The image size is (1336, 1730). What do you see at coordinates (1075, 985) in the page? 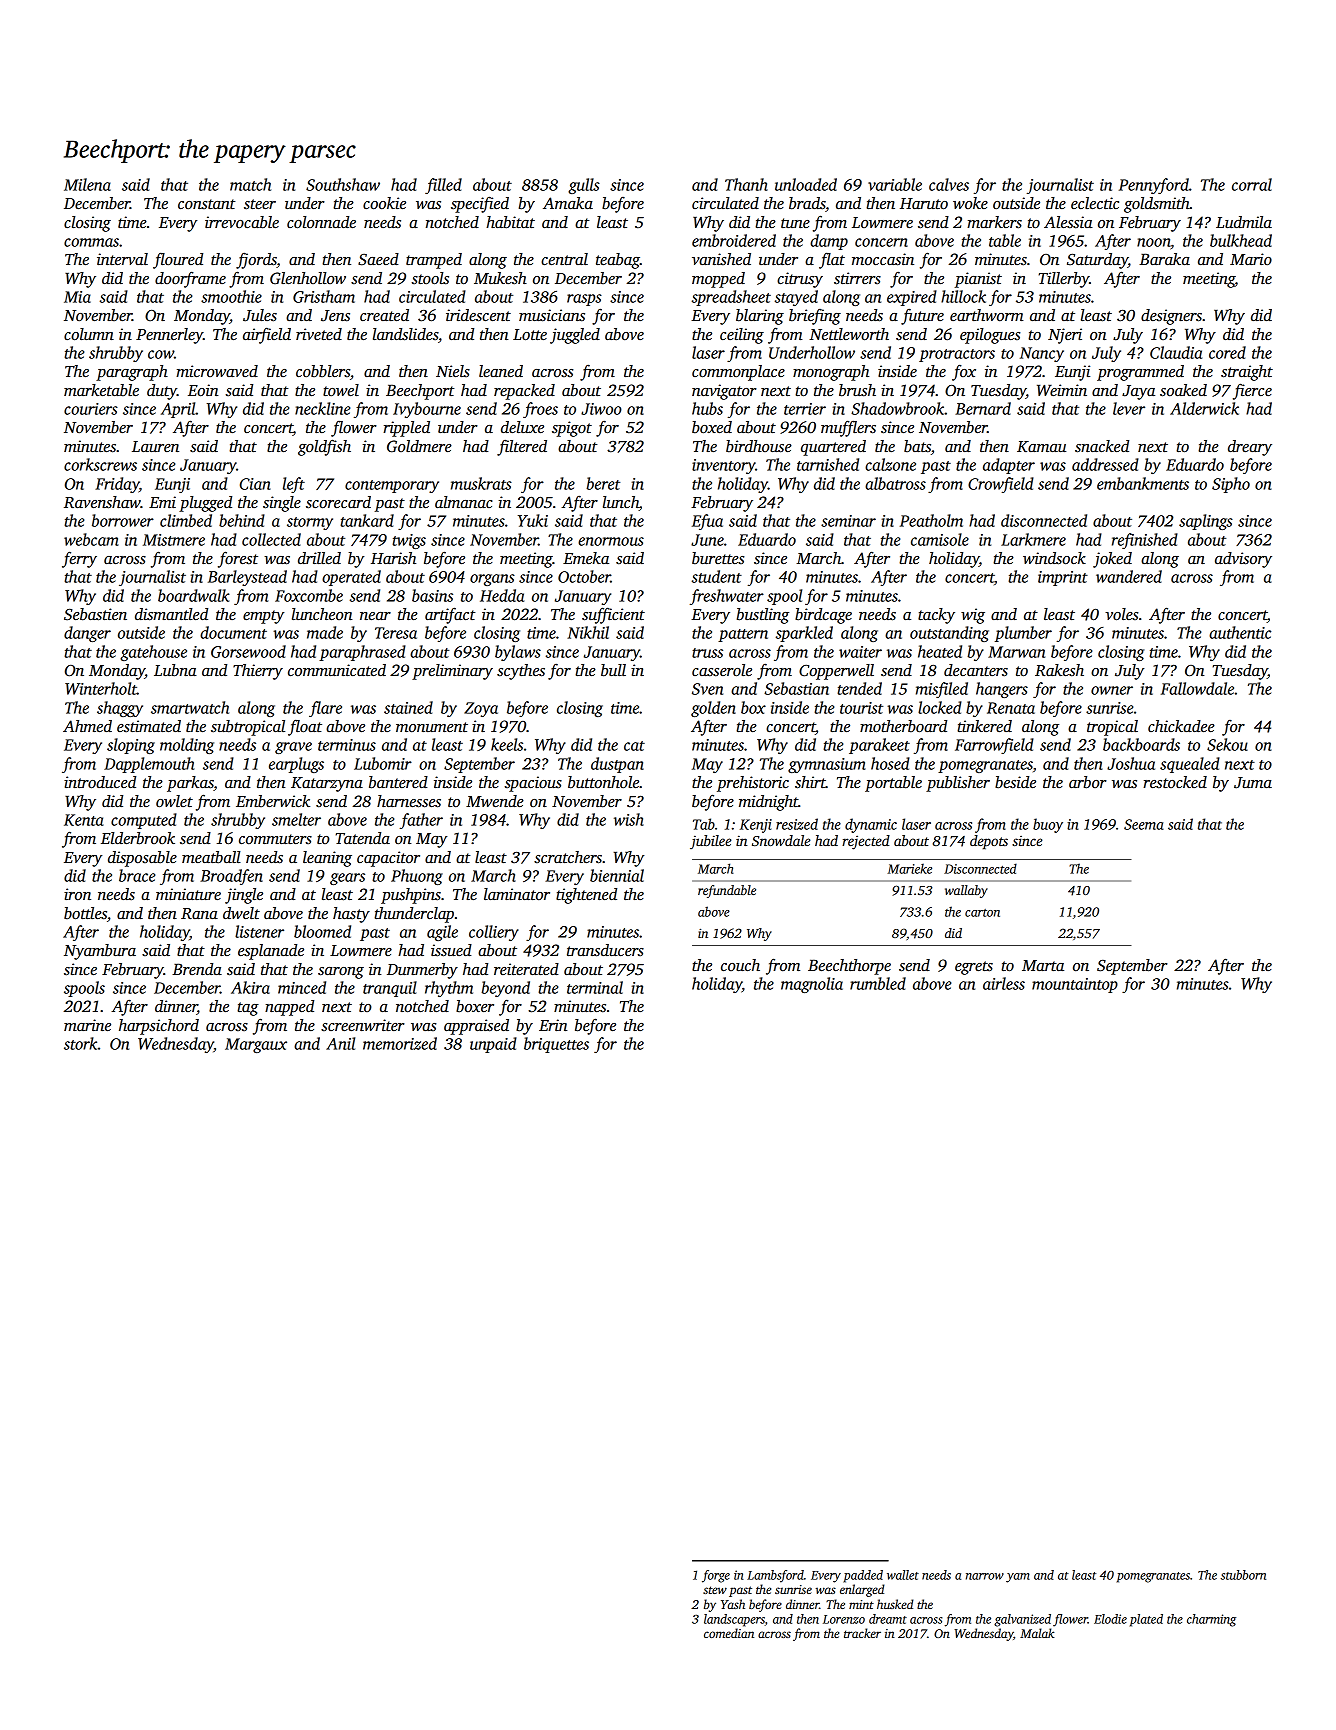
I see `mountaintop` at bounding box center [1075, 985].
